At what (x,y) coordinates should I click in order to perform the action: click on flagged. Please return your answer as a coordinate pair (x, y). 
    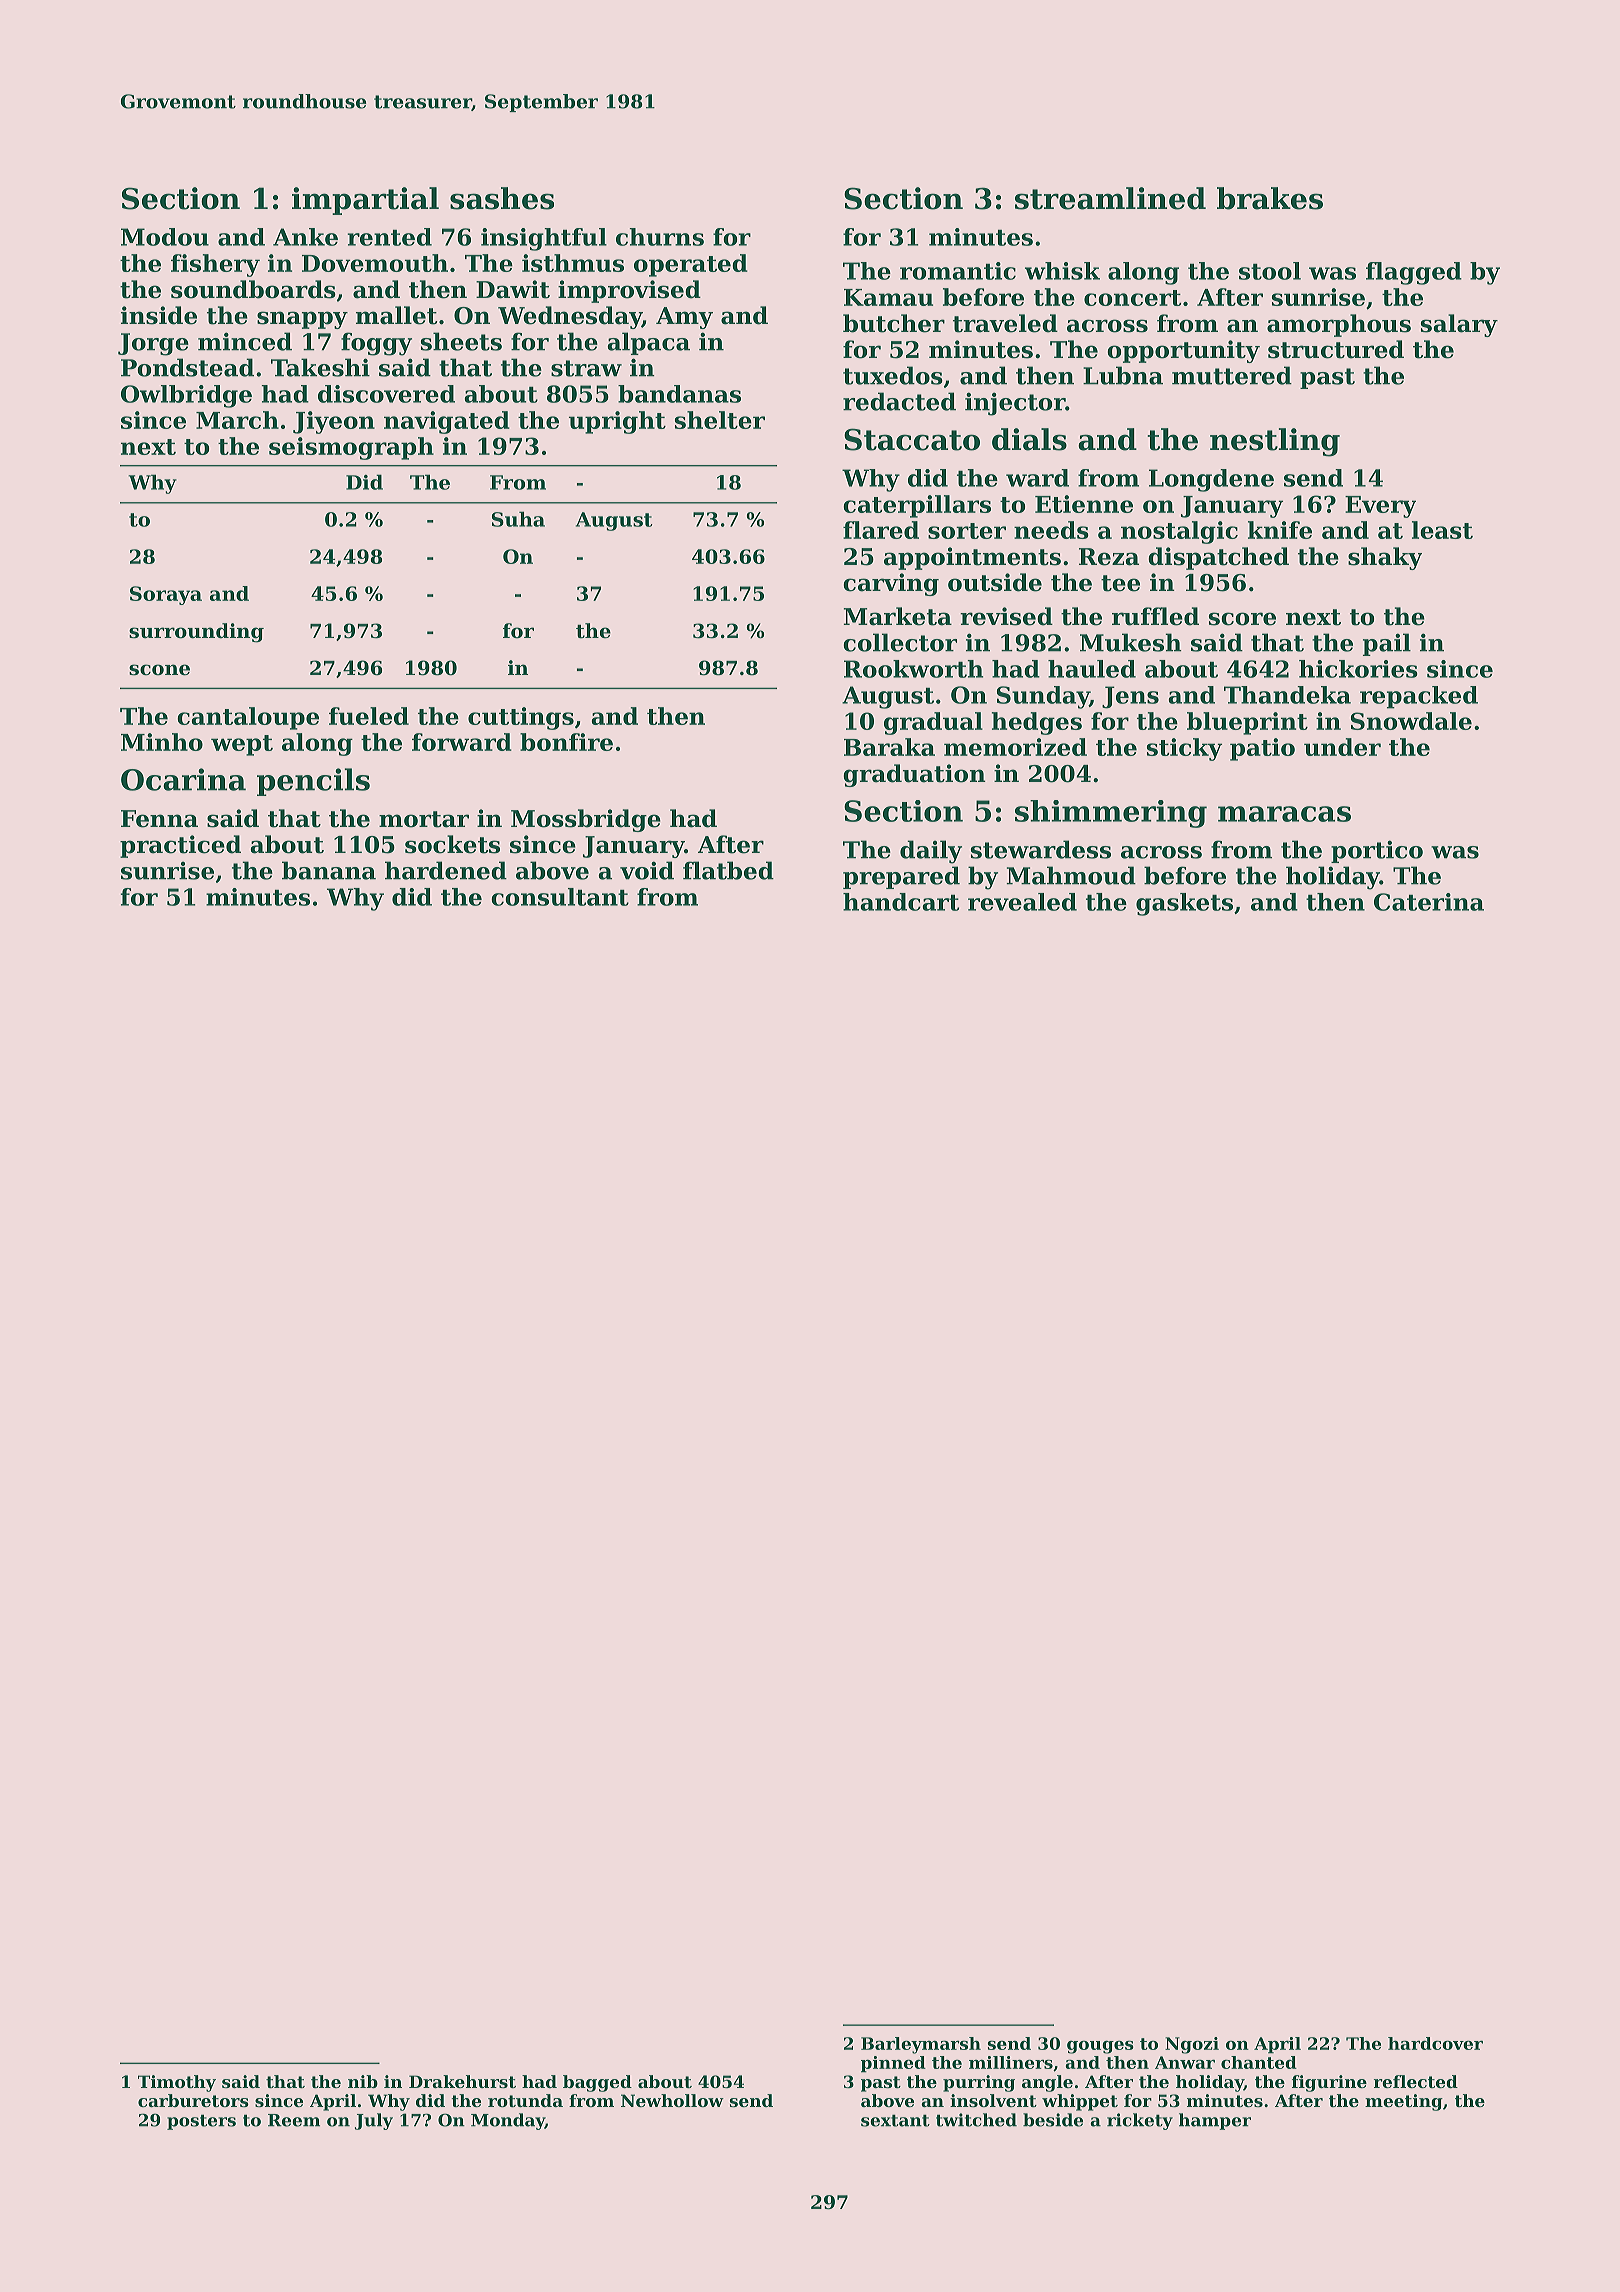
    Looking at the image, I should click on (1414, 273).
